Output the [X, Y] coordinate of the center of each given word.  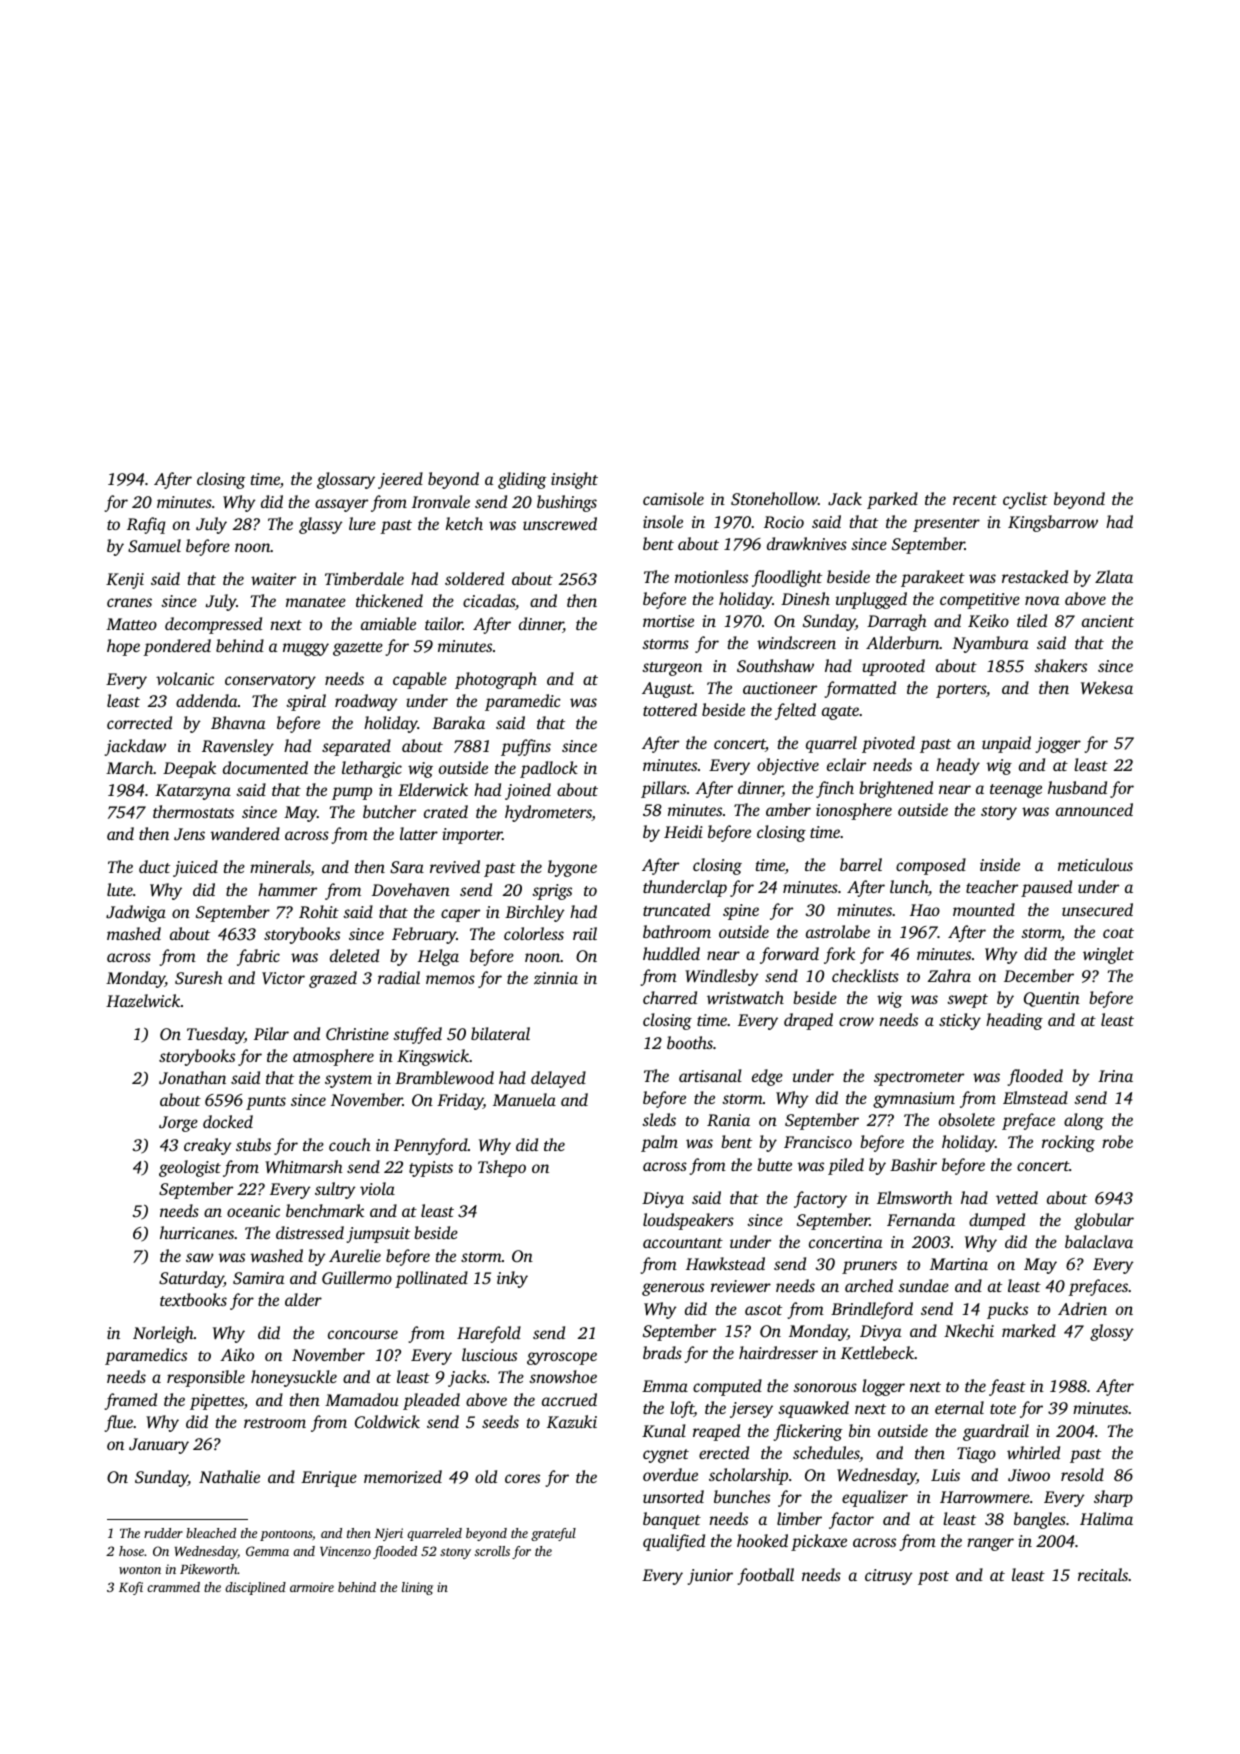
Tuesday [216, 1035]
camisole [673, 498]
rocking [1068, 1143]
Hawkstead [725, 1263]
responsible [206, 1378]
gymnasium [914, 1100]
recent [975, 500]
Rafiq [146, 525]
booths [690, 1042]
